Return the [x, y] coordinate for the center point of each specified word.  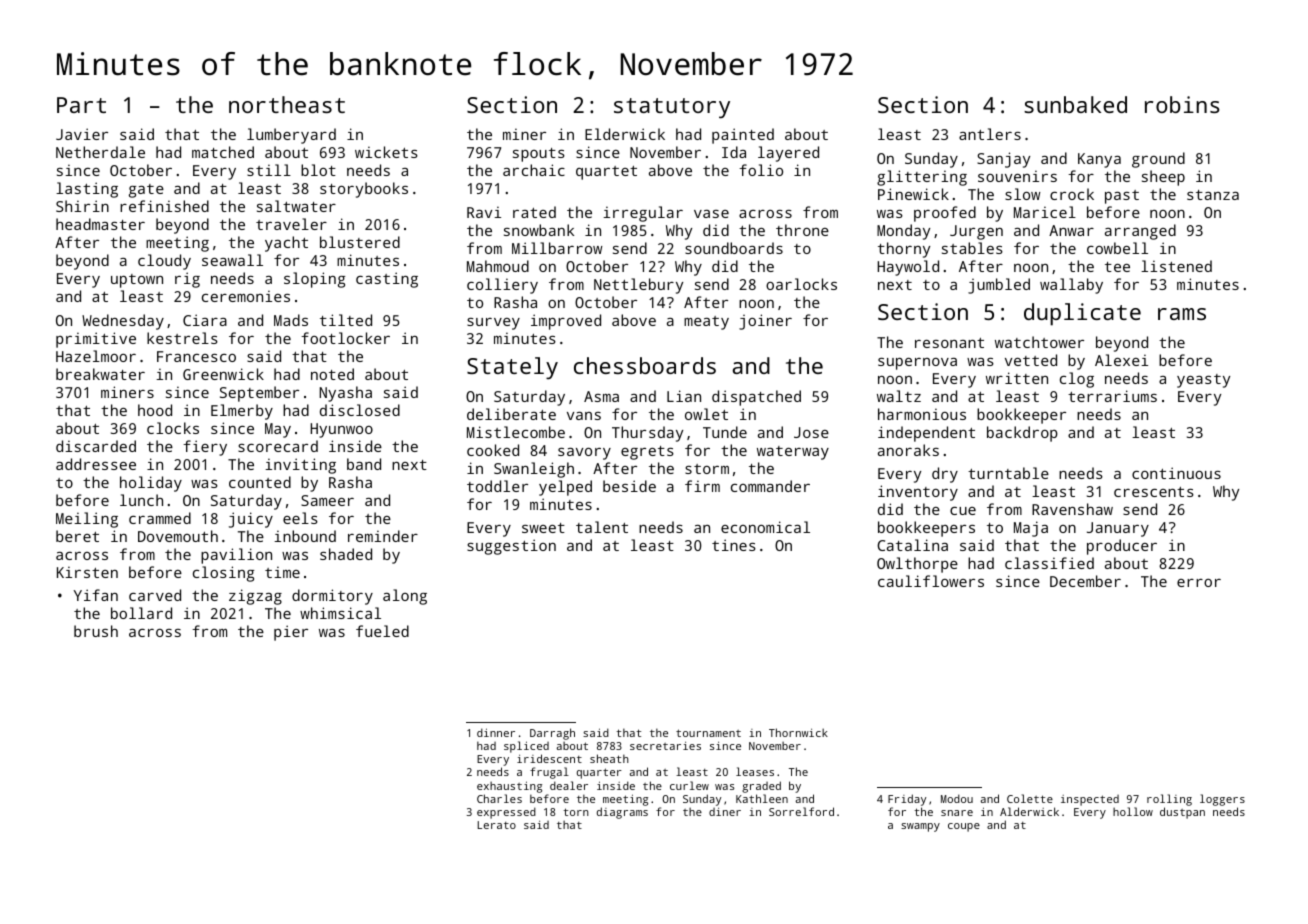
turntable [1008, 473]
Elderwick [625, 134]
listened [1176, 266]
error [1199, 583]
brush [96, 631]
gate [146, 191]
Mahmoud [498, 266]
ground [1158, 160]
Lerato [496, 825]
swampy [920, 827]
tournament [708, 733]
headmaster [100, 224]
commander [770, 486]
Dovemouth [178, 536]
